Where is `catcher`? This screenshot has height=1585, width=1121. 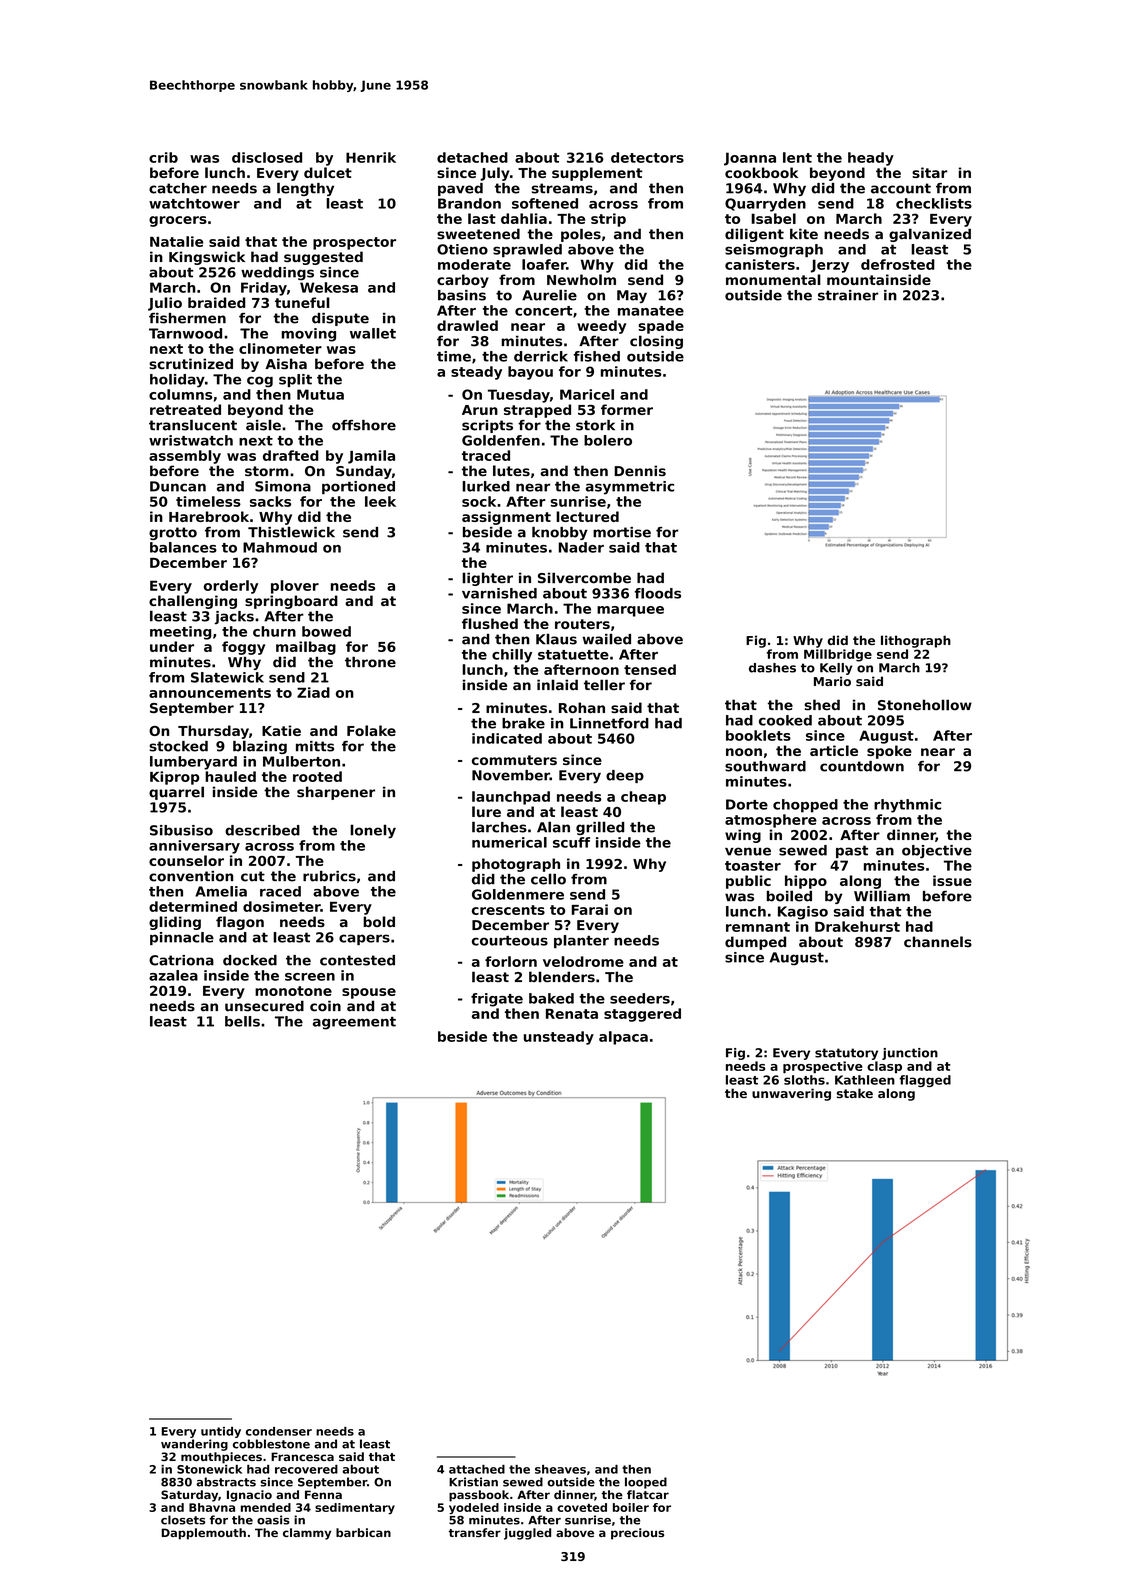
catcher is located at coordinates (178, 188).
